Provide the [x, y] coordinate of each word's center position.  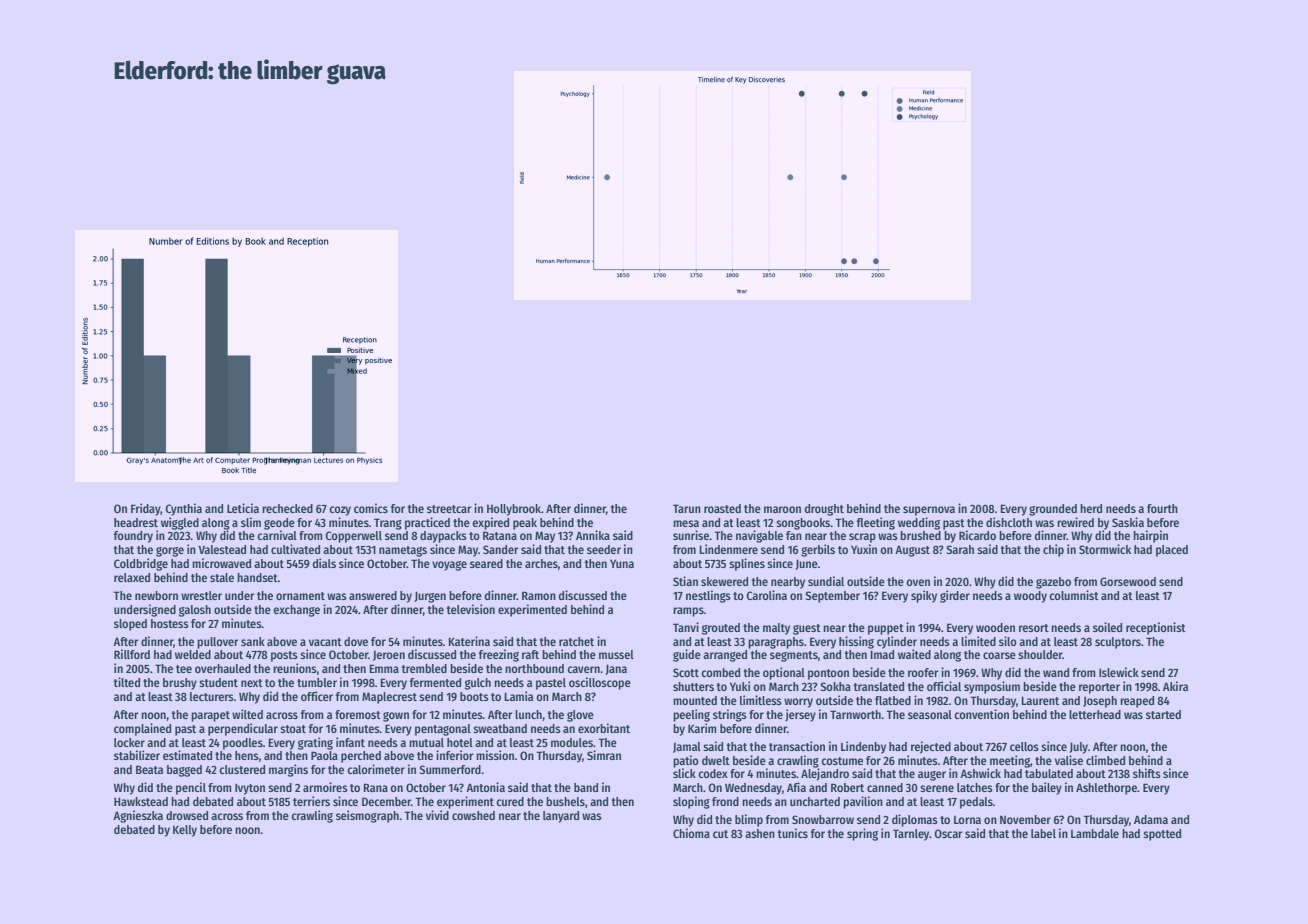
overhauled [223, 668]
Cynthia [183, 509]
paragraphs [776, 643]
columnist [1074, 595]
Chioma [691, 833]
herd [1091, 508]
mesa [686, 523]
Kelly [185, 831]
